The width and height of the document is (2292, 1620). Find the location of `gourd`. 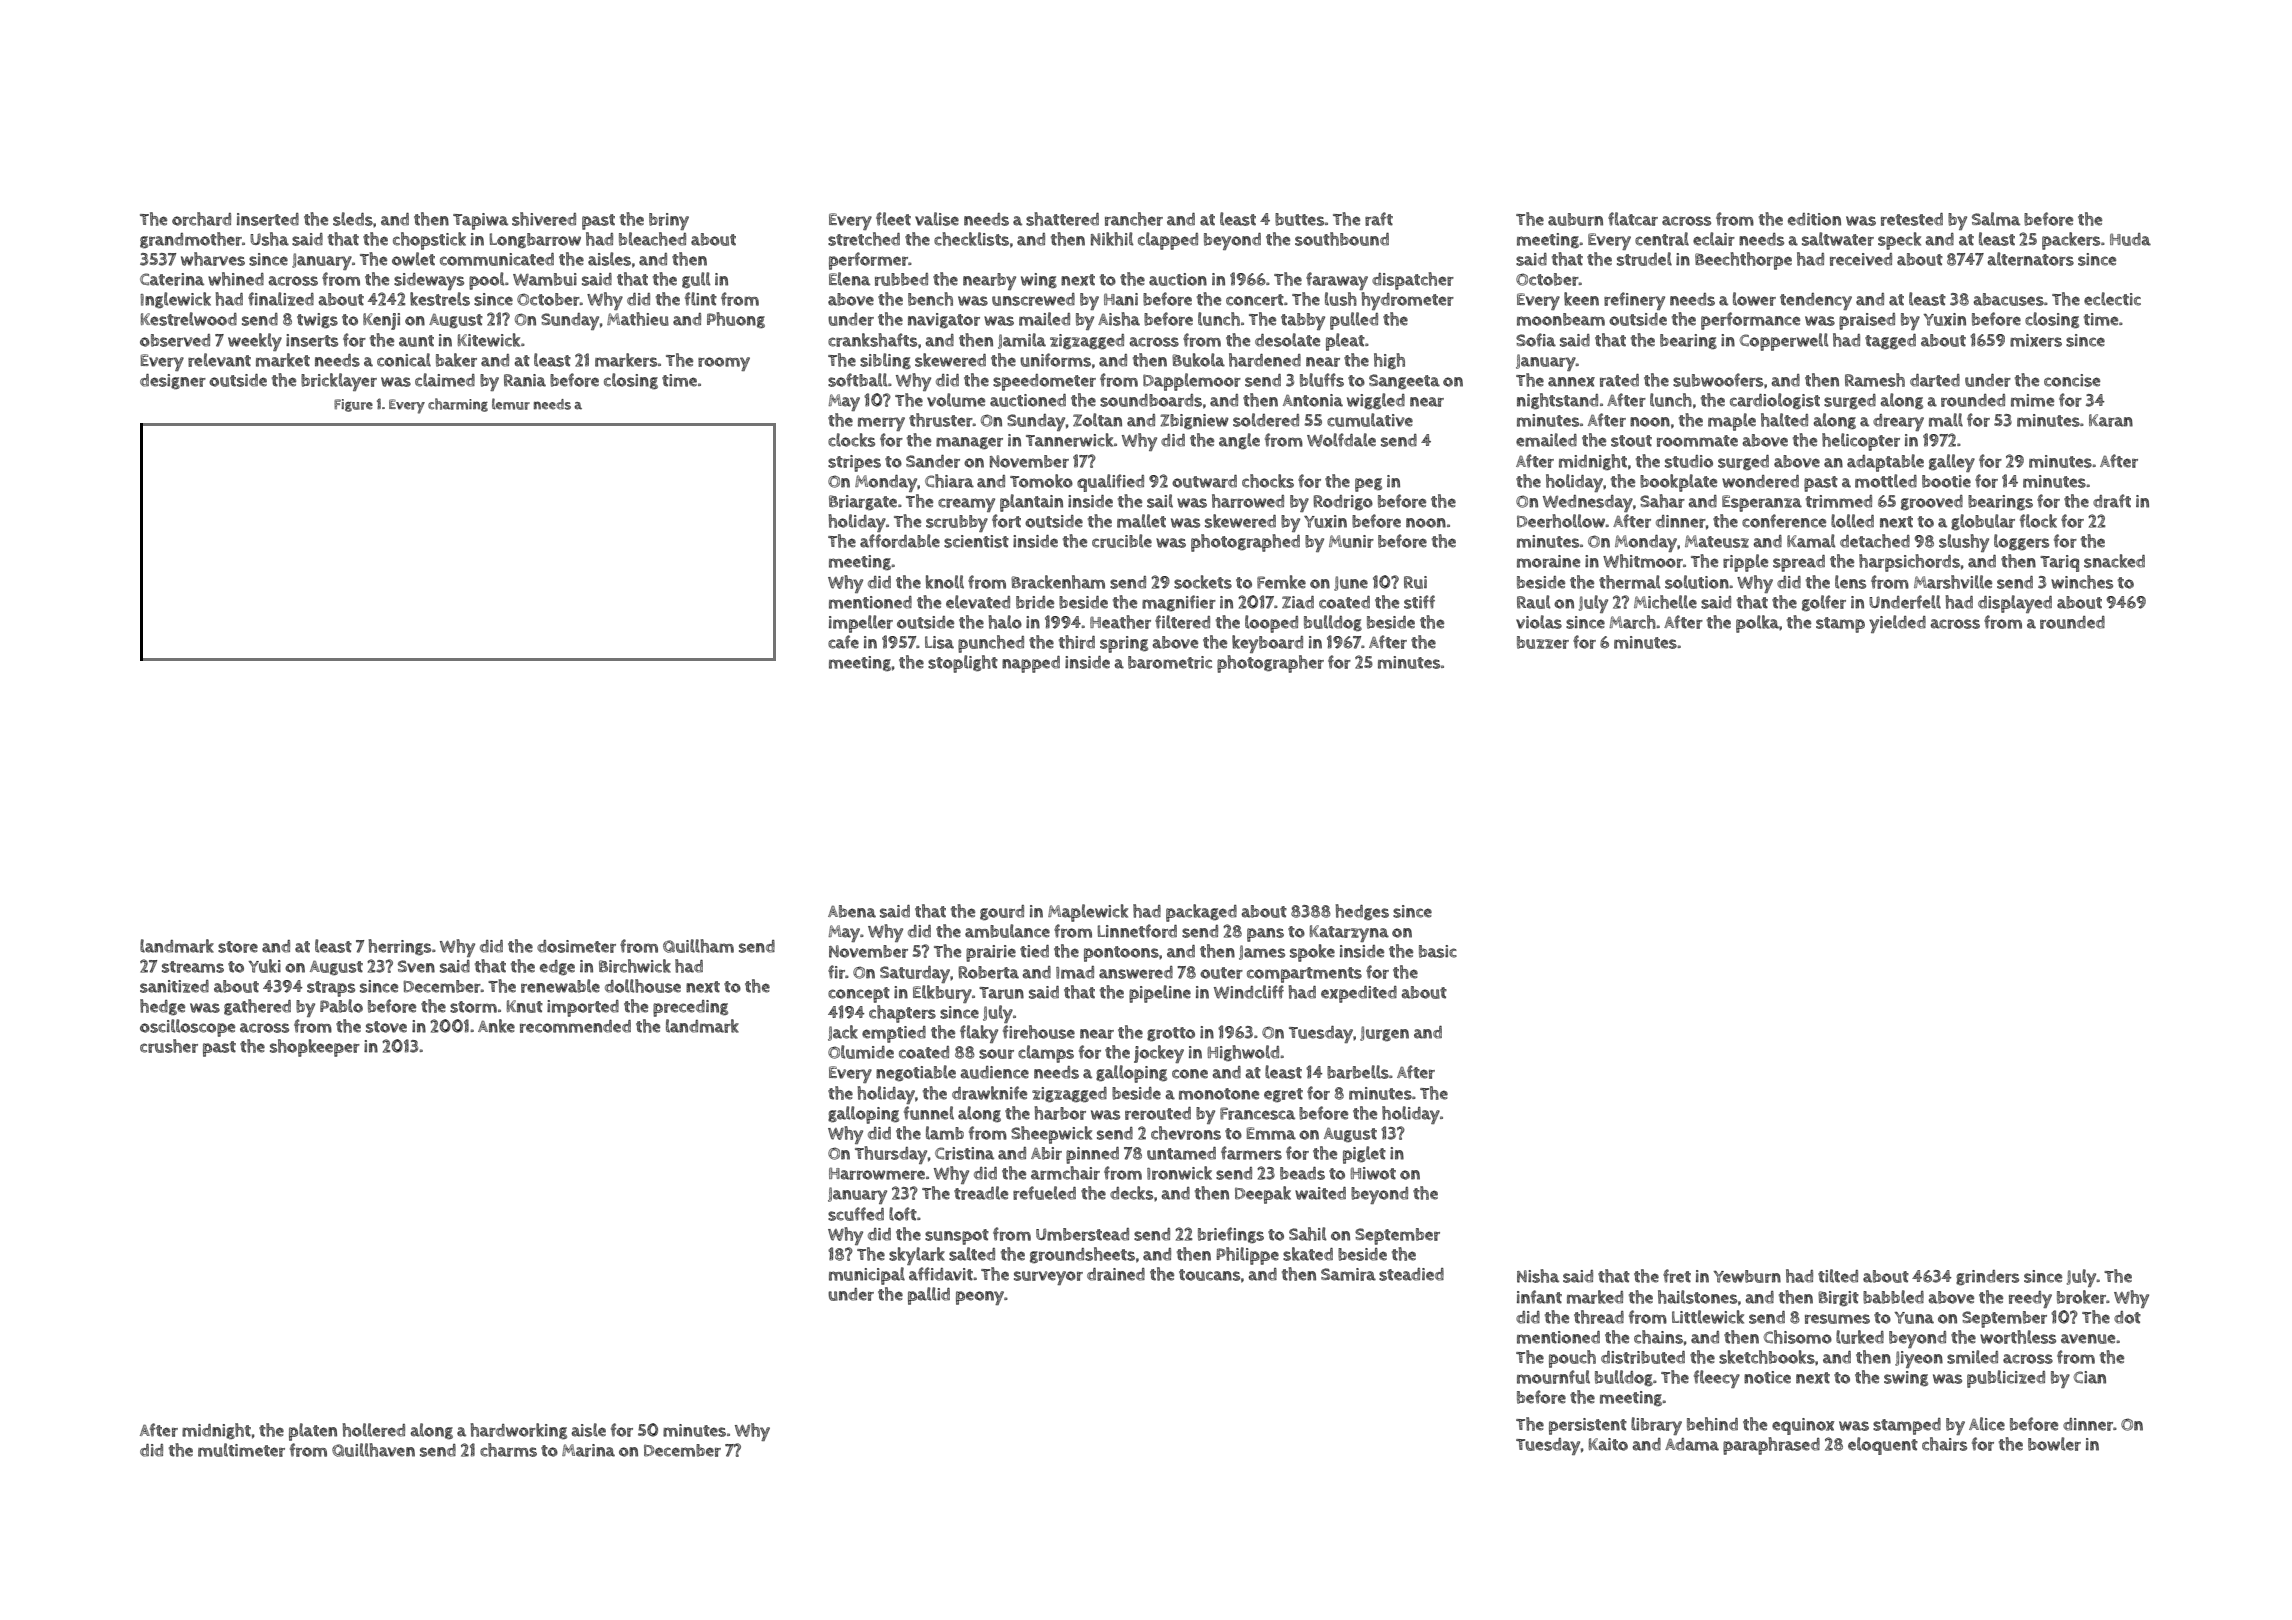

gourd is located at coordinates (1002, 912).
